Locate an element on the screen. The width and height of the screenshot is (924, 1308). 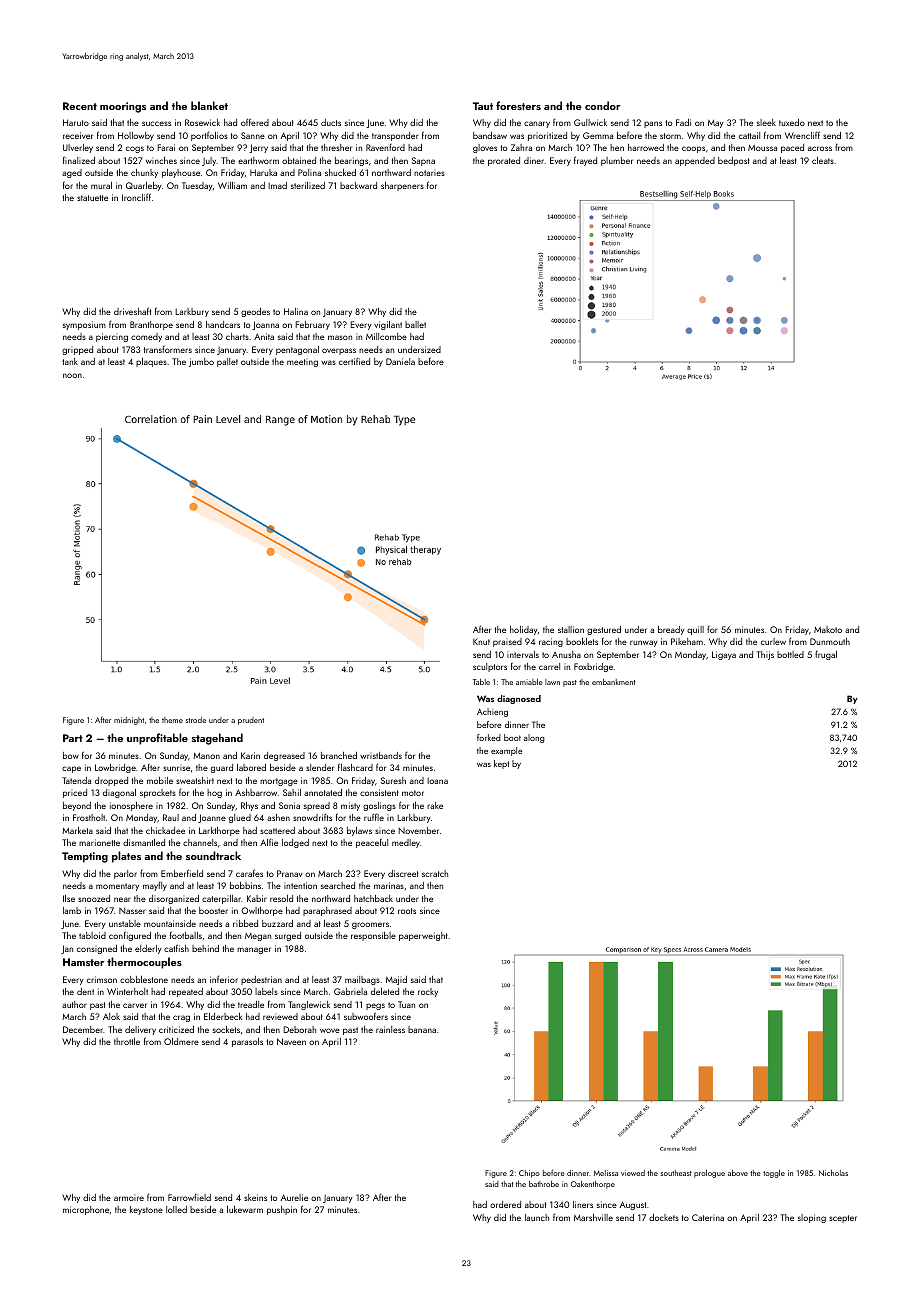
Knut is located at coordinates (481, 641).
